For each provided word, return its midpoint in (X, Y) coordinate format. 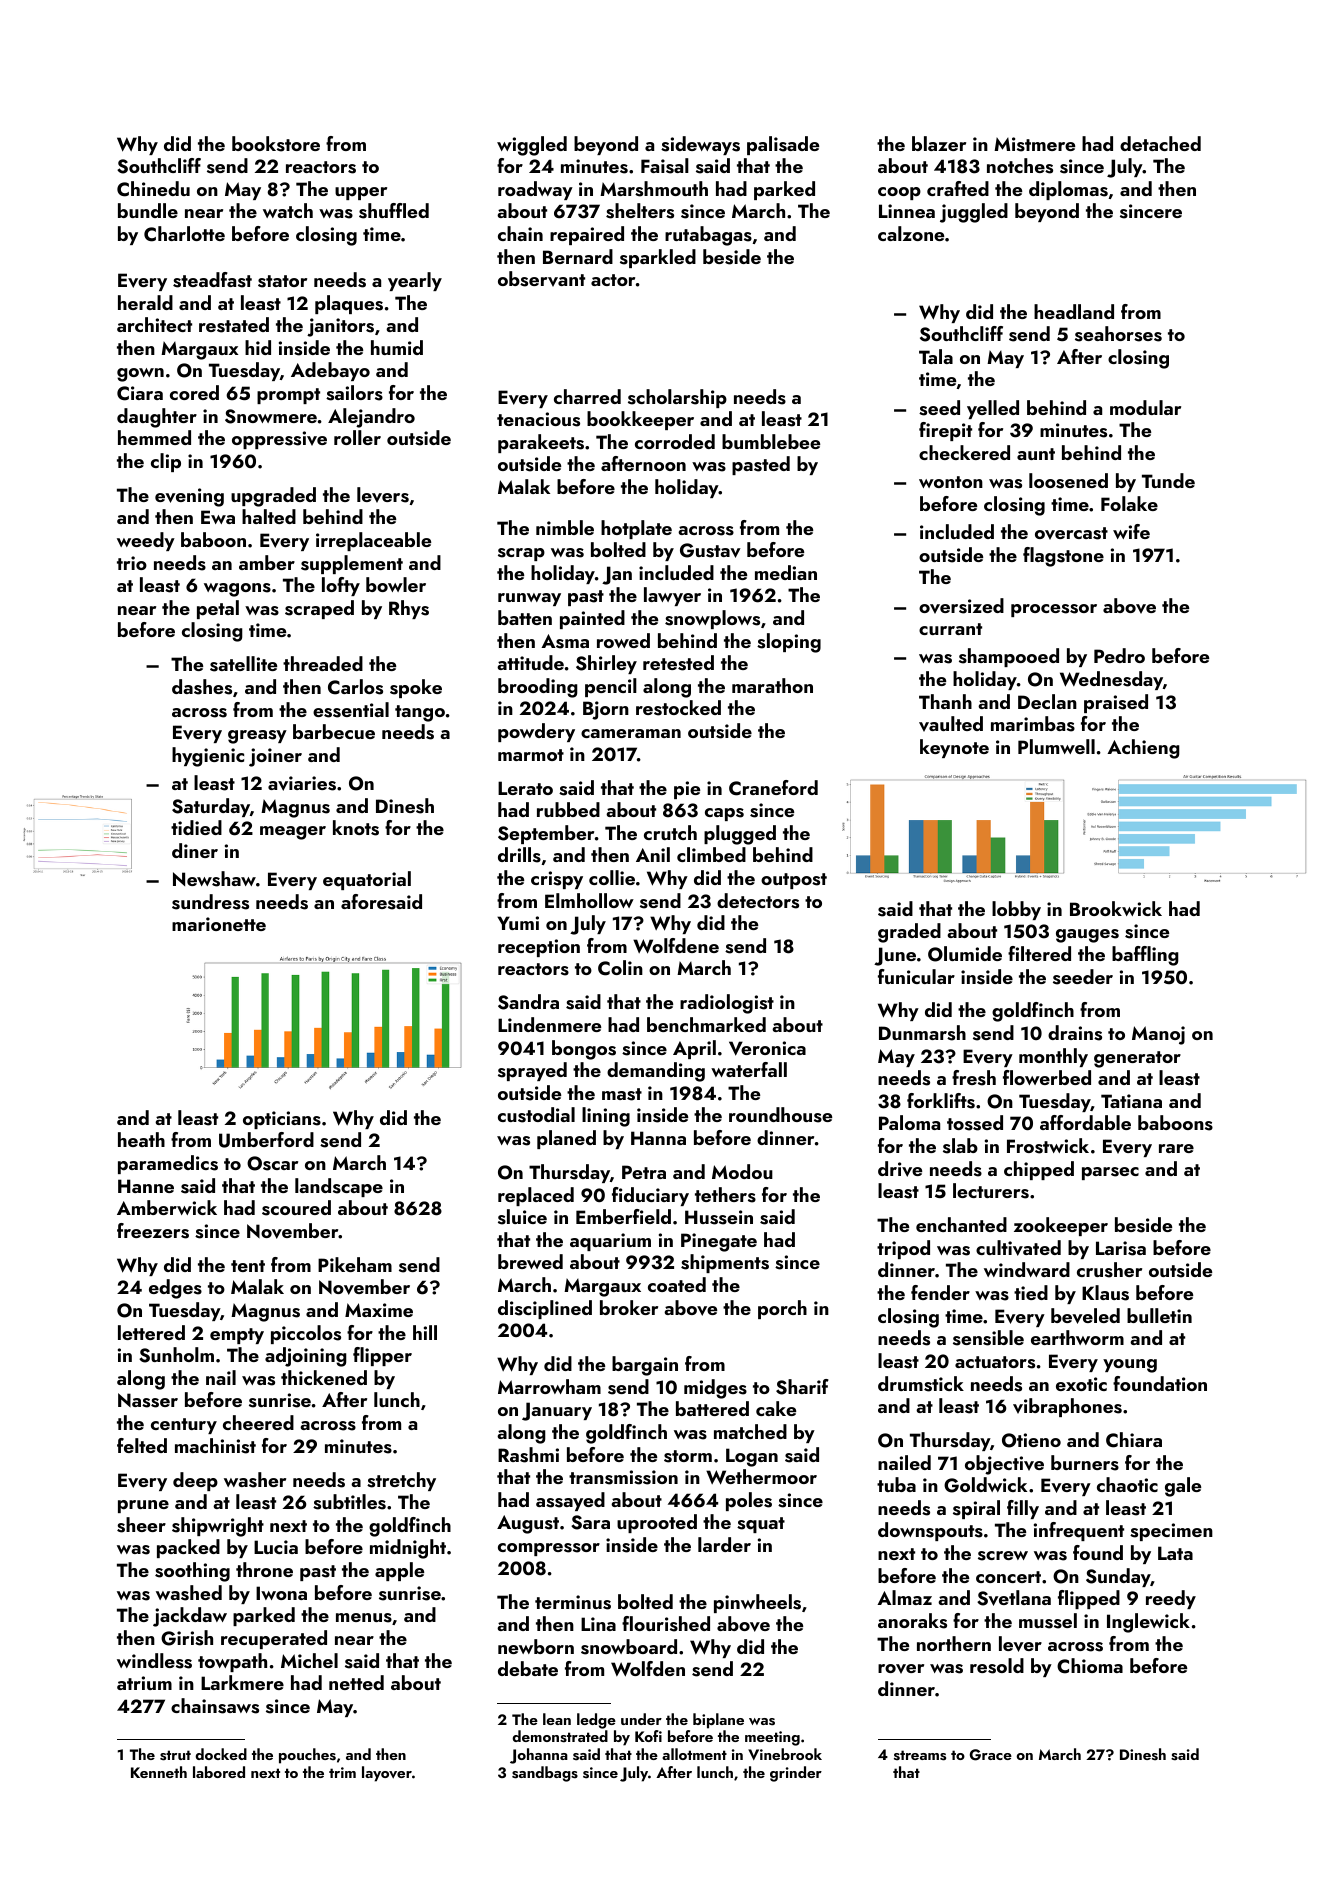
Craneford (773, 788)
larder (724, 1544)
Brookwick (1116, 908)
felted (142, 1445)
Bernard (578, 256)
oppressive (279, 440)
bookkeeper (640, 420)
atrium (144, 1683)
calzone (911, 233)
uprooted (657, 1523)
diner (195, 850)
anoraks (912, 1621)
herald (145, 302)
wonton (951, 482)
